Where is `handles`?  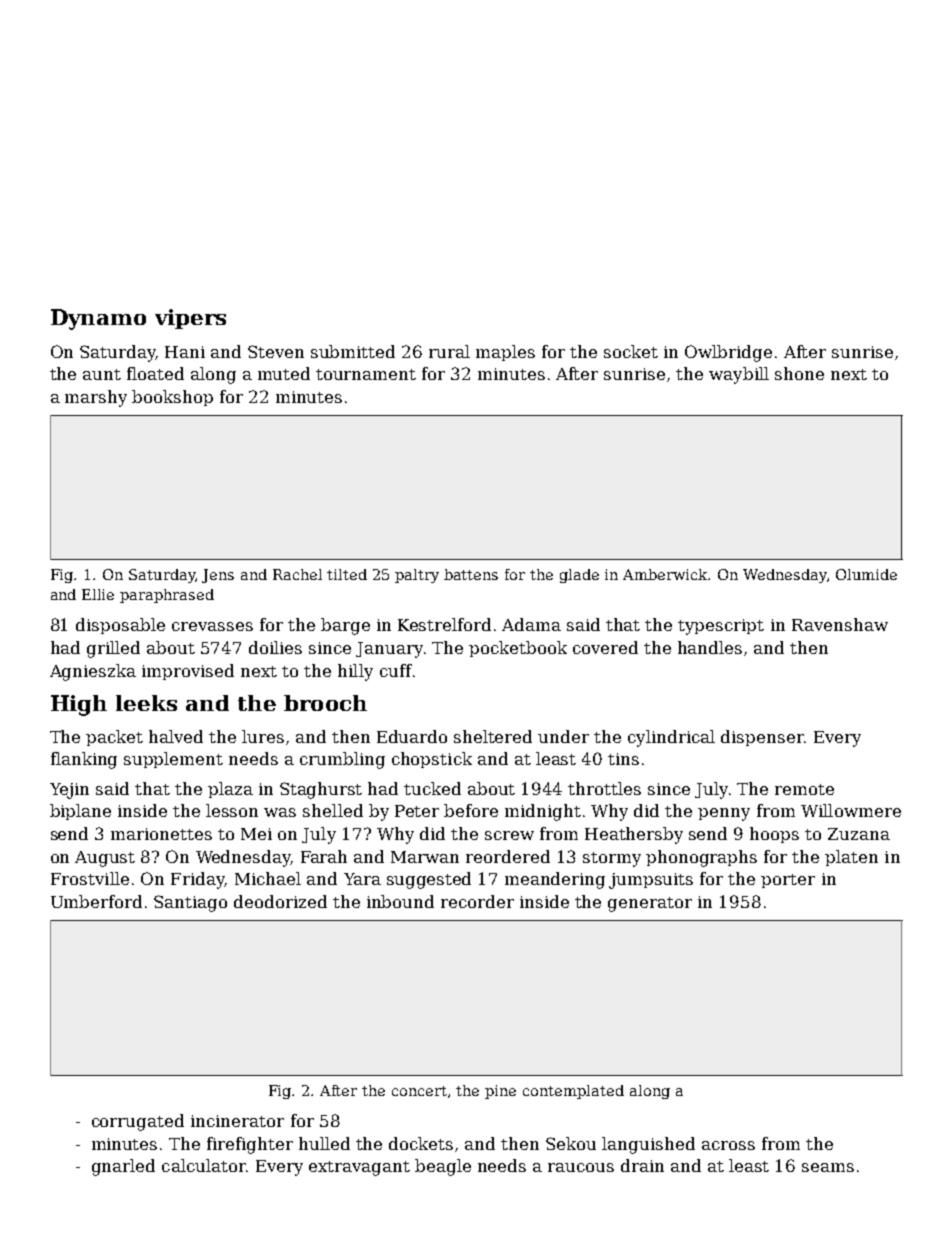 handles is located at coordinates (710, 647).
